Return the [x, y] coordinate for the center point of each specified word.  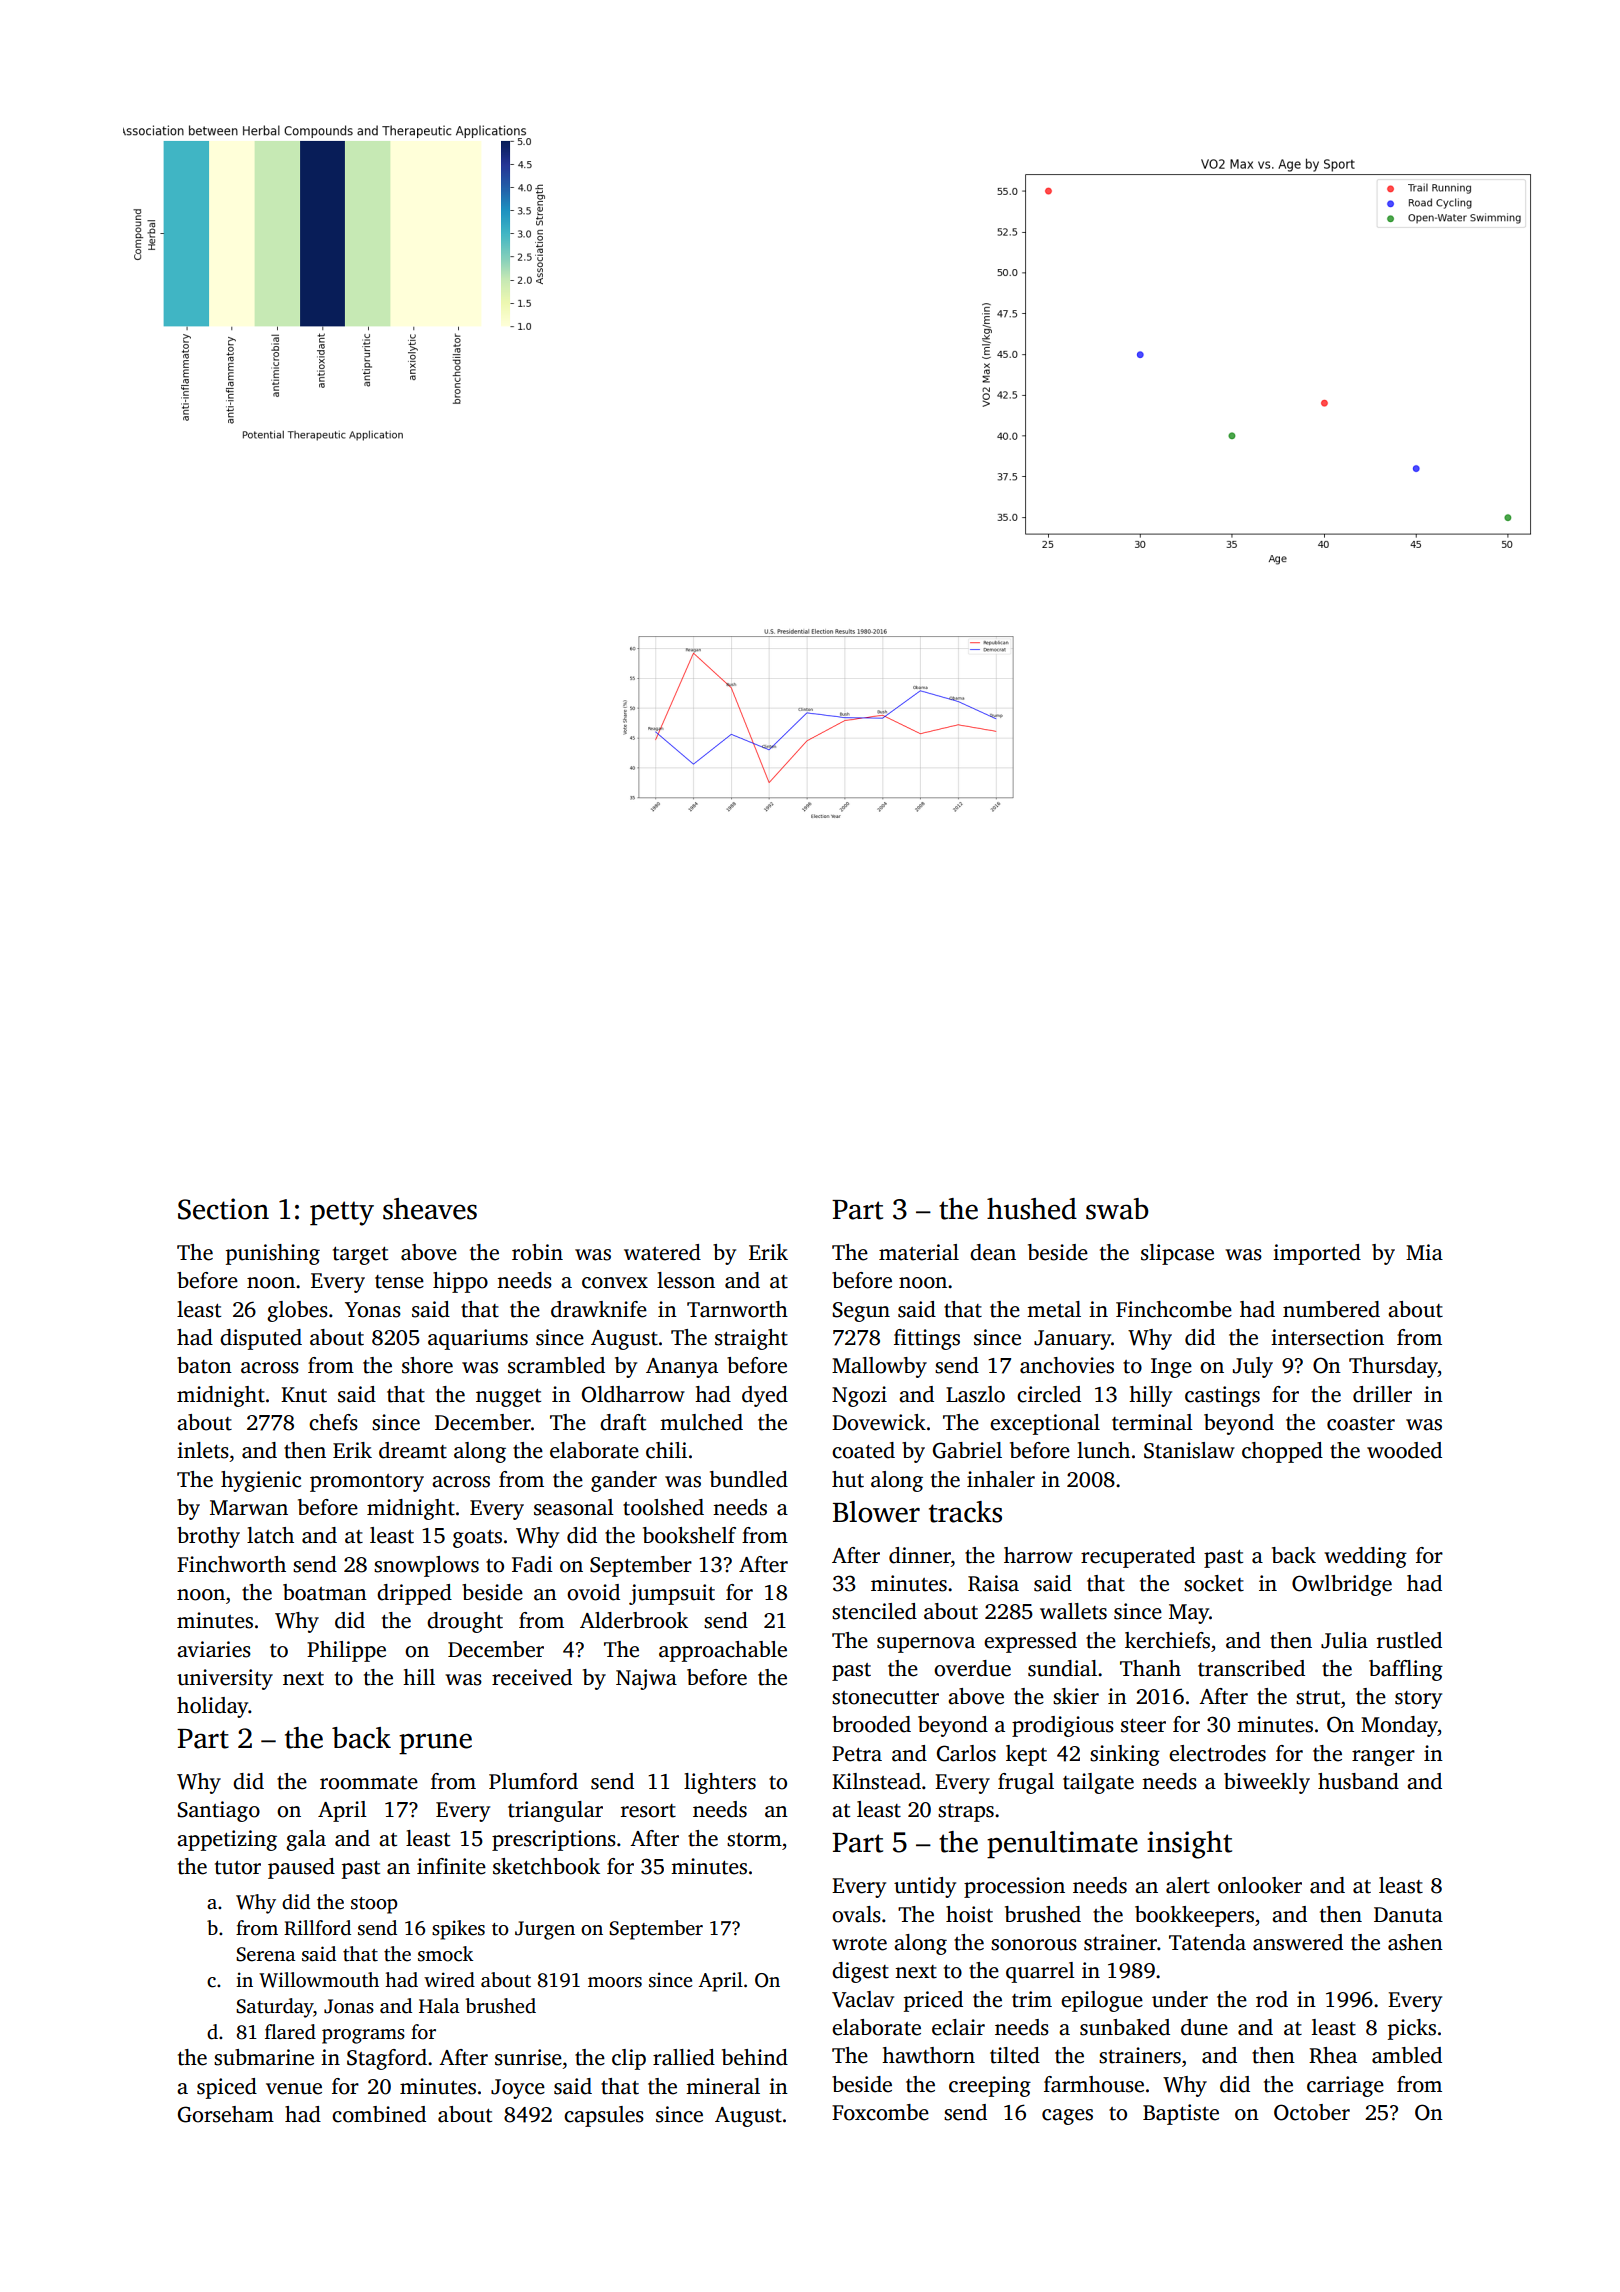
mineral [723, 2086]
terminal [1152, 1422]
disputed [261, 1339]
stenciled [874, 1611]
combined [379, 2114]
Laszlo [975, 1394]
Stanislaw [1189, 1450]
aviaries [214, 1649]
